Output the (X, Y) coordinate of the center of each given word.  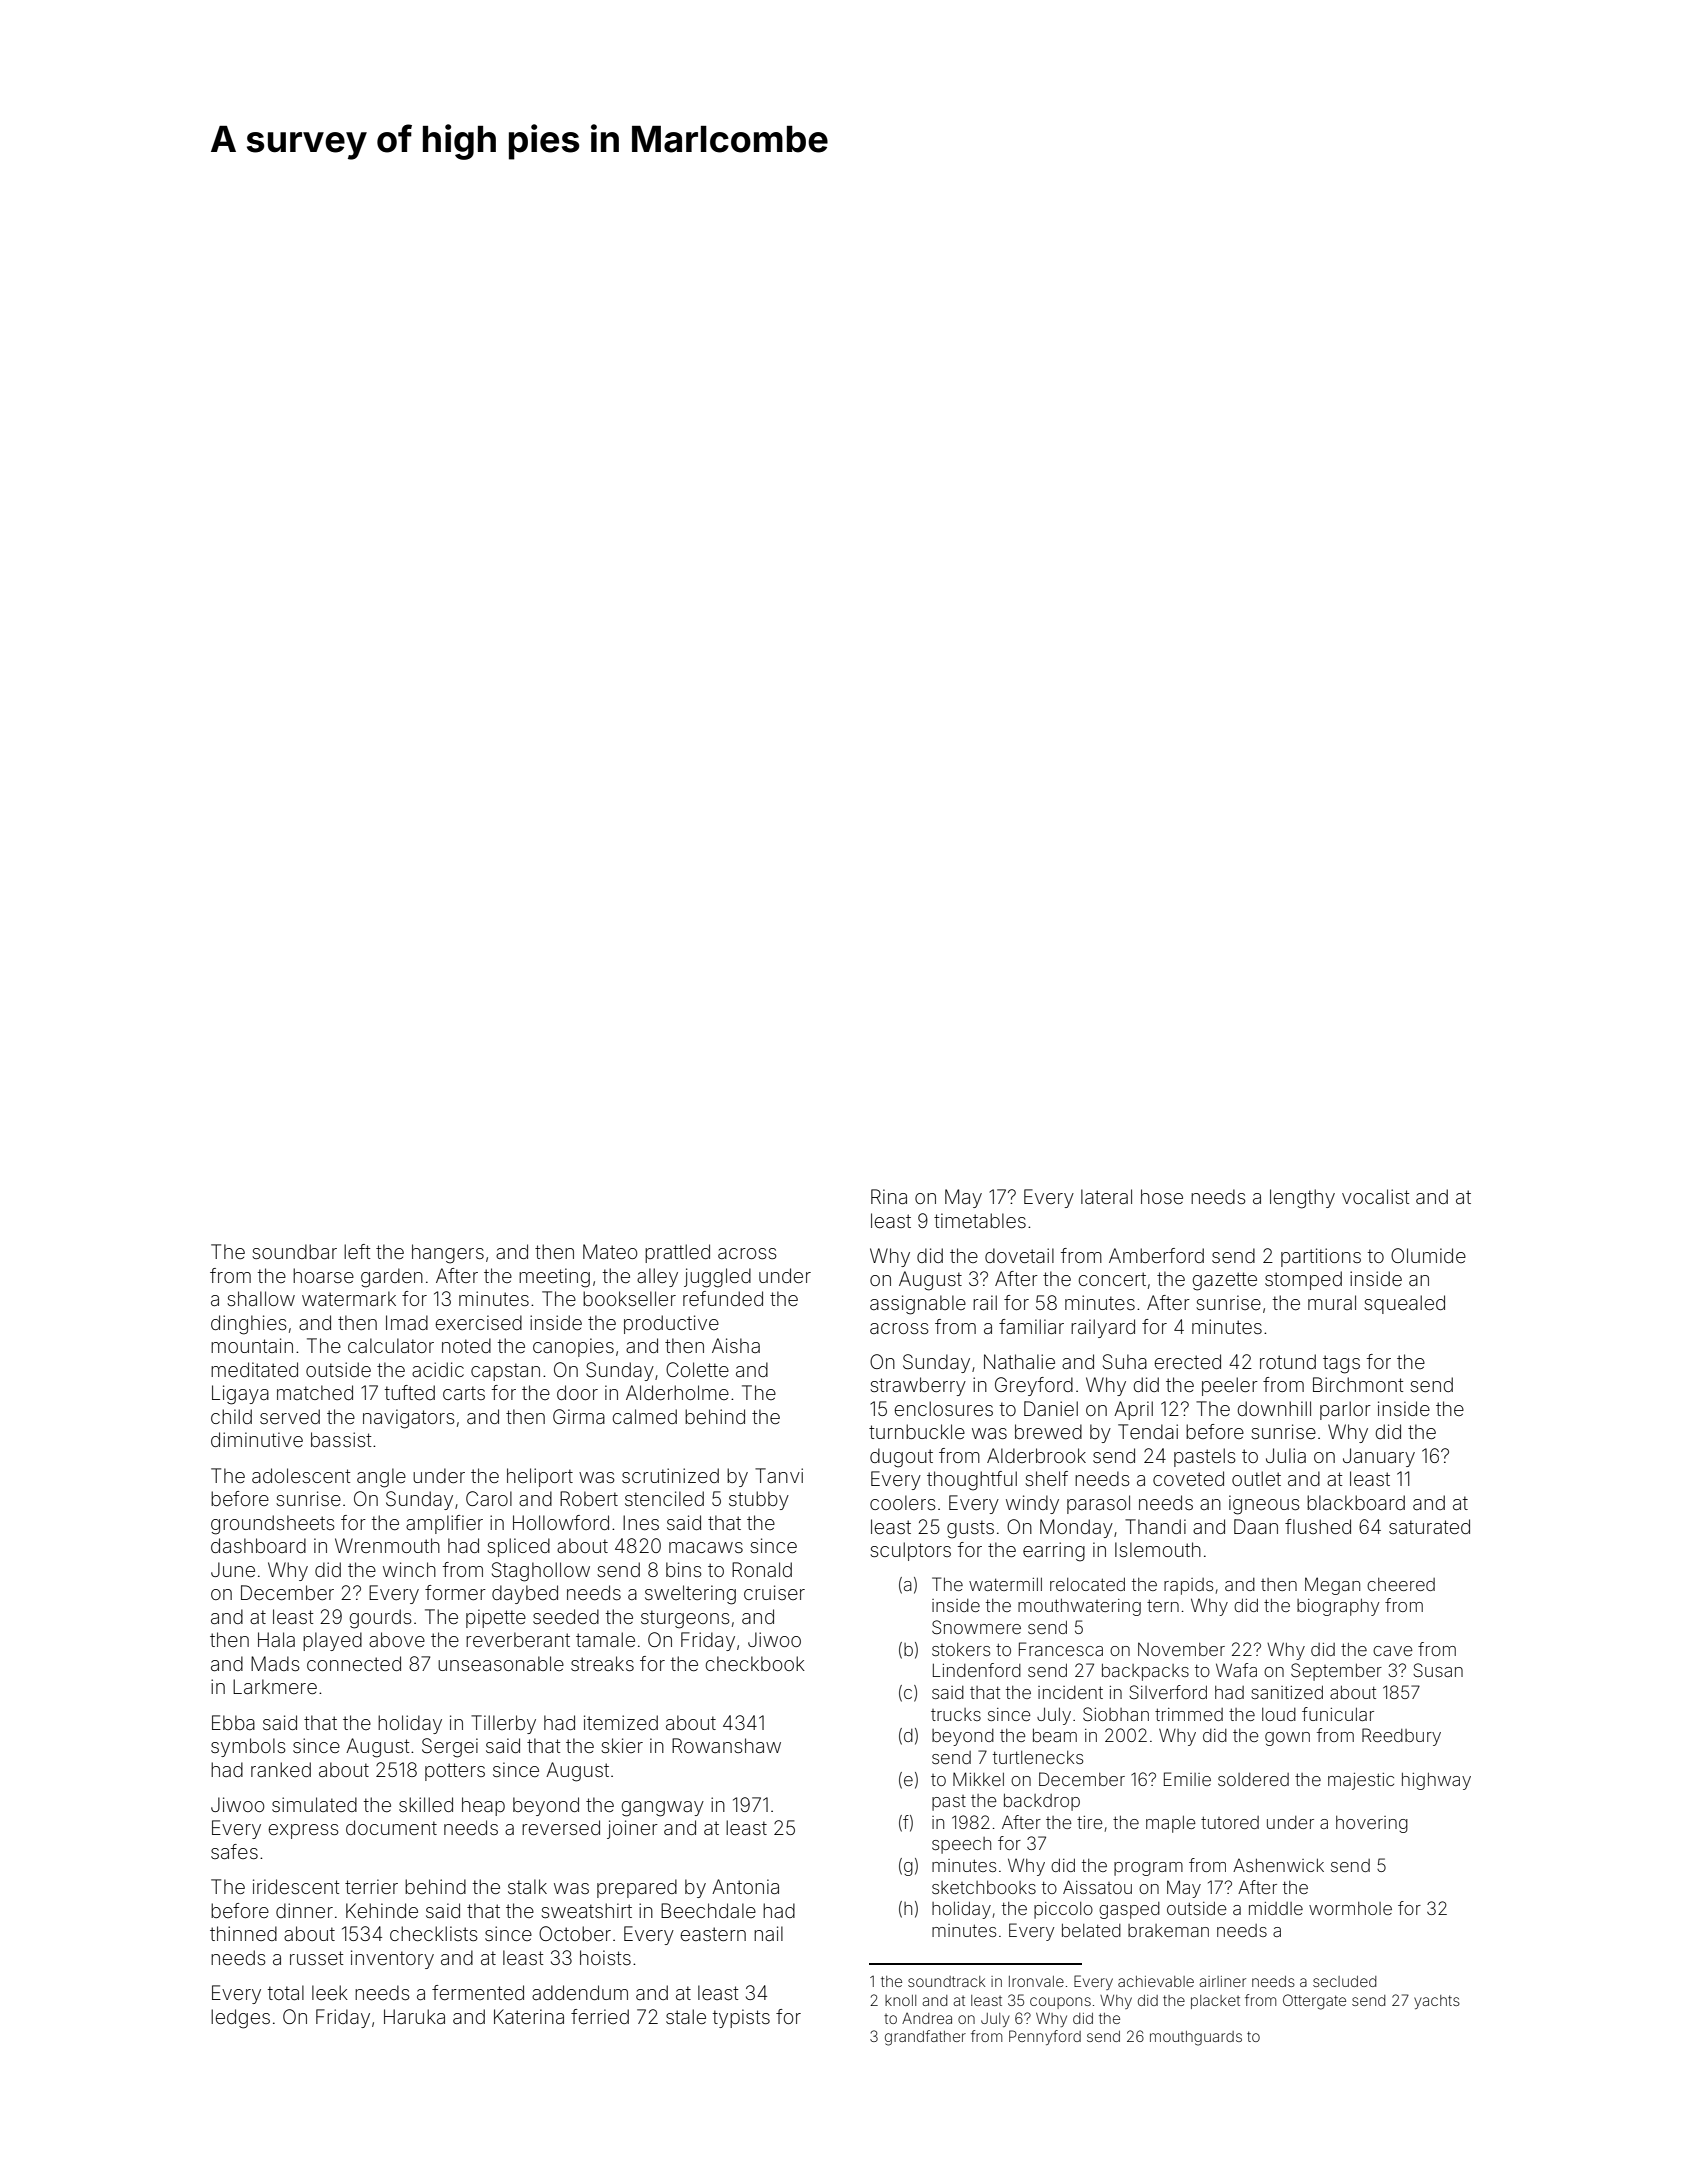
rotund (1288, 1361)
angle (381, 1478)
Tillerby (503, 1724)
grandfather (925, 2038)
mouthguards (1196, 2038)
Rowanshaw (726, 1745)
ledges (240, 2019)
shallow (261, 1298)
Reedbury (1401, 1737)
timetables (980, 1220)
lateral (1106, 1196)
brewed (1048, 1431)
